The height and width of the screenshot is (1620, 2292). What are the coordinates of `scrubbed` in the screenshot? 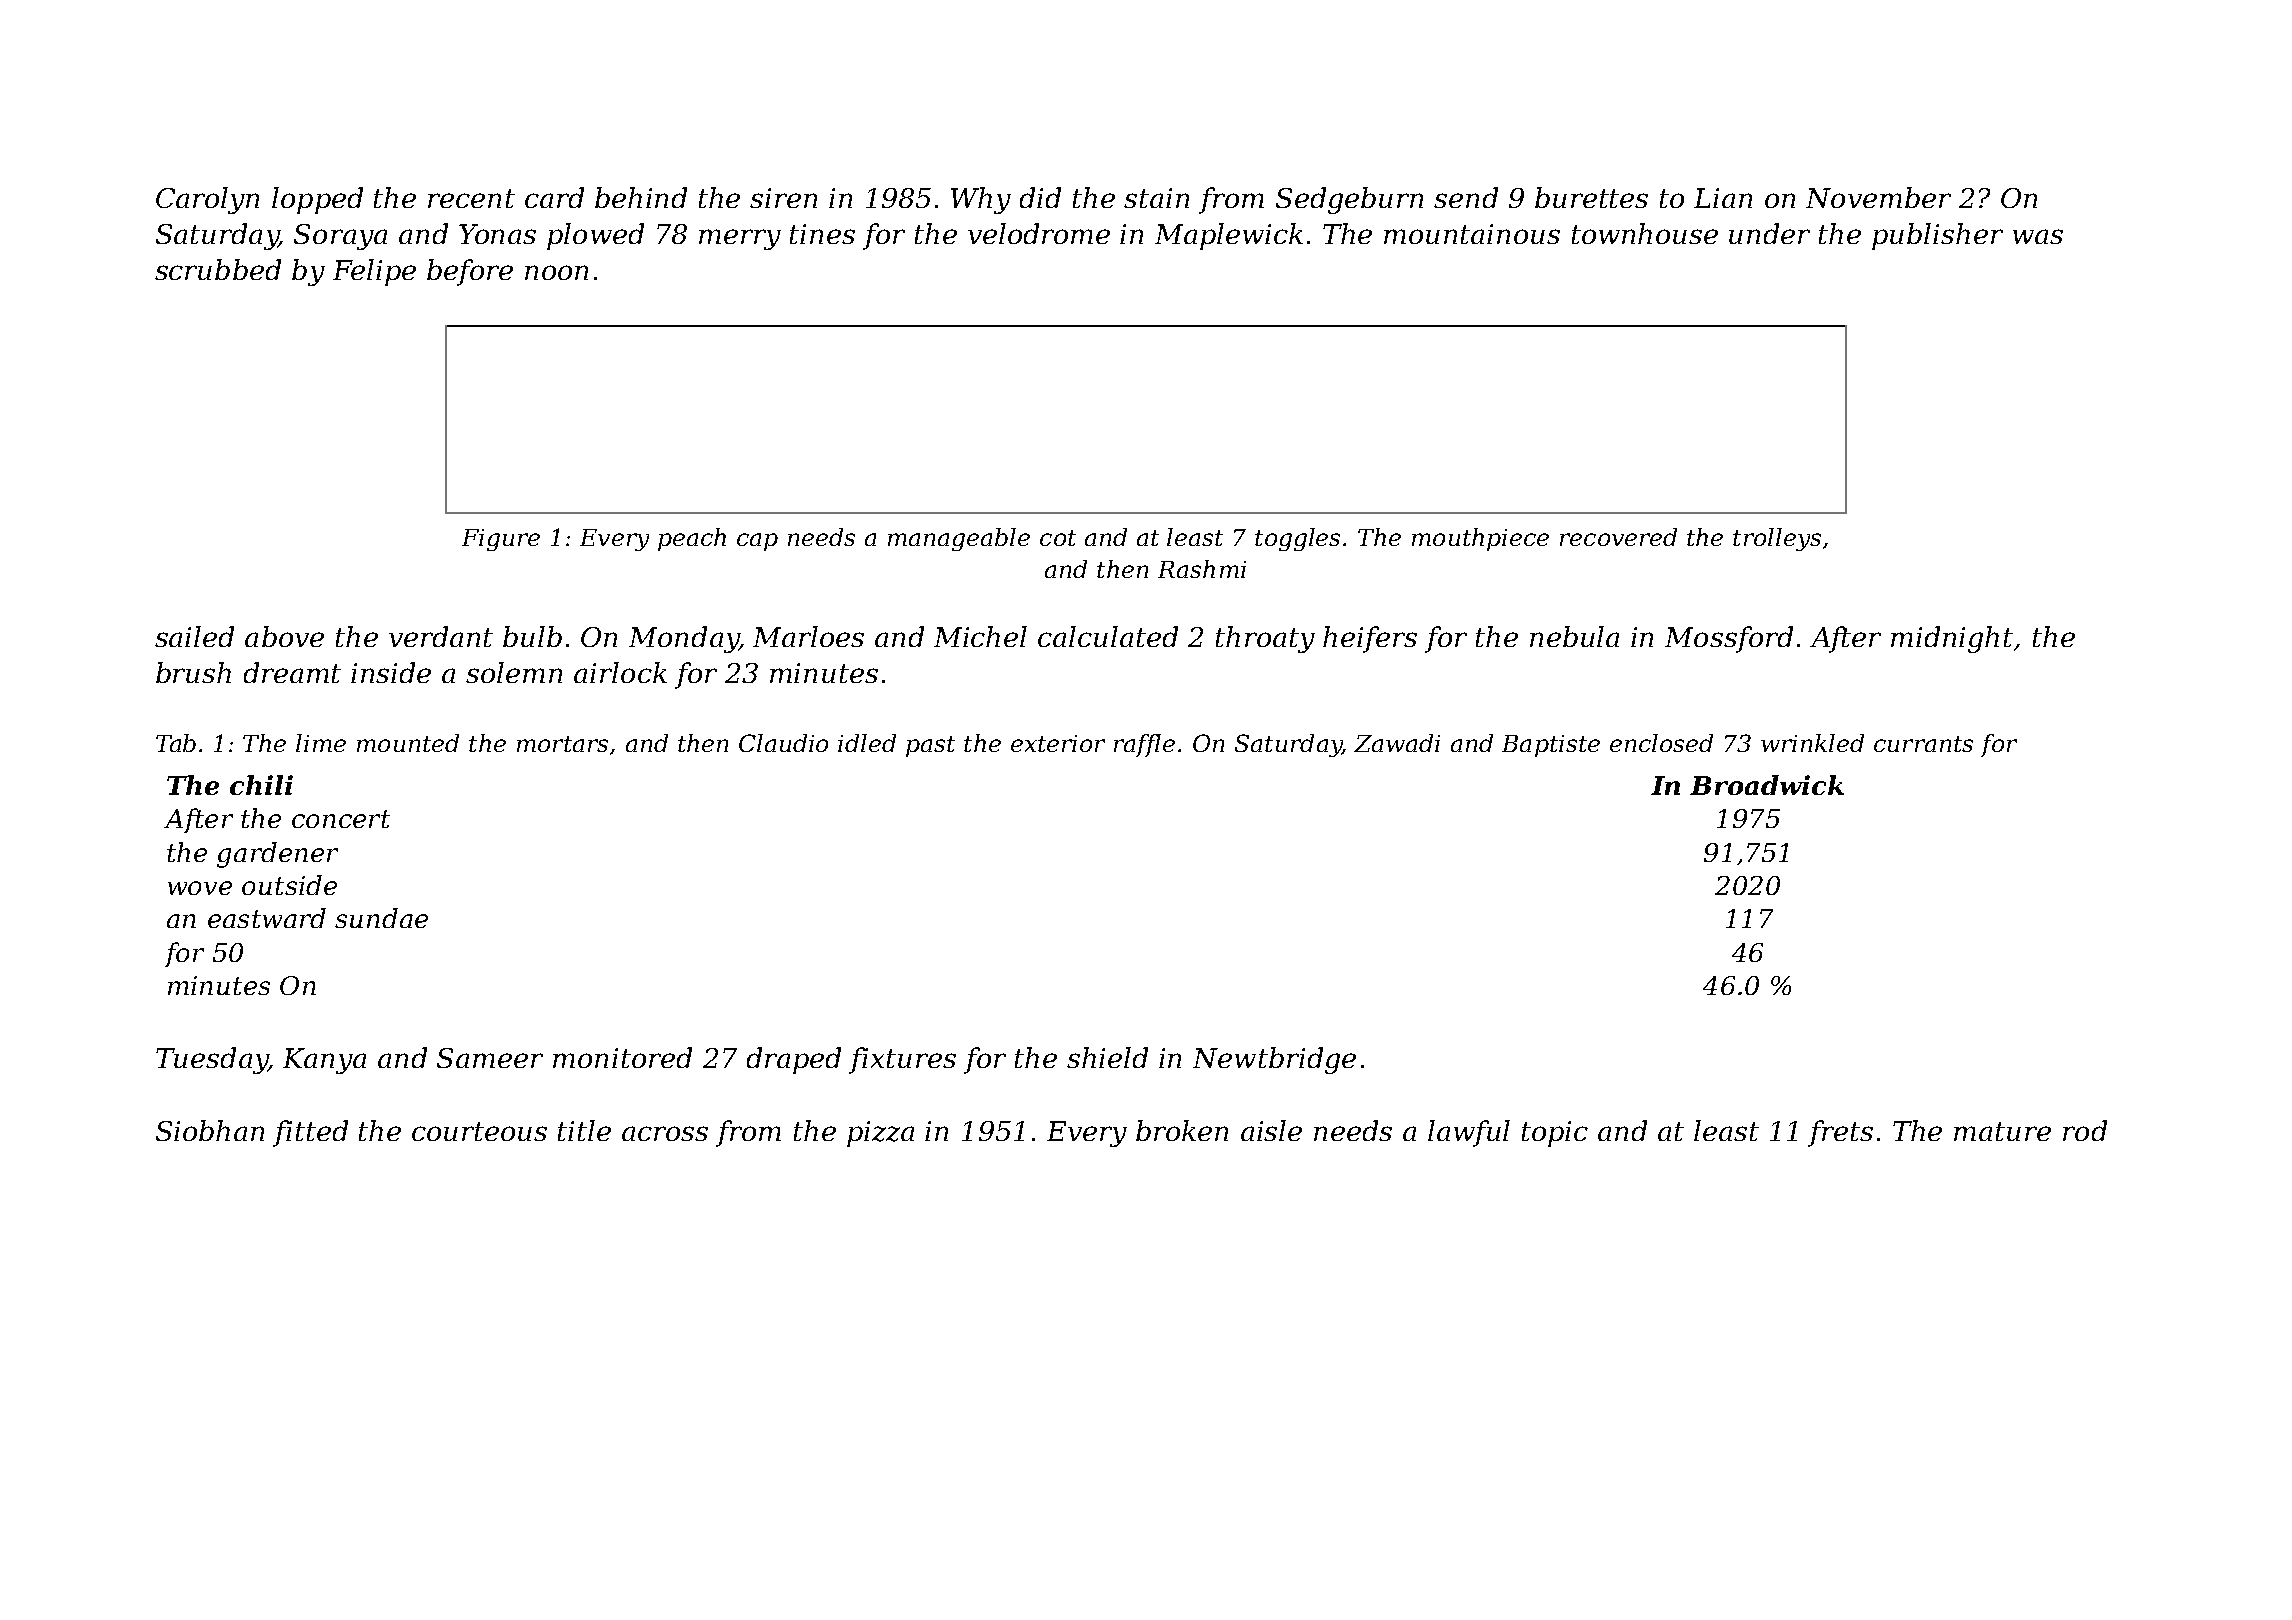 It's located at (218, 269).
